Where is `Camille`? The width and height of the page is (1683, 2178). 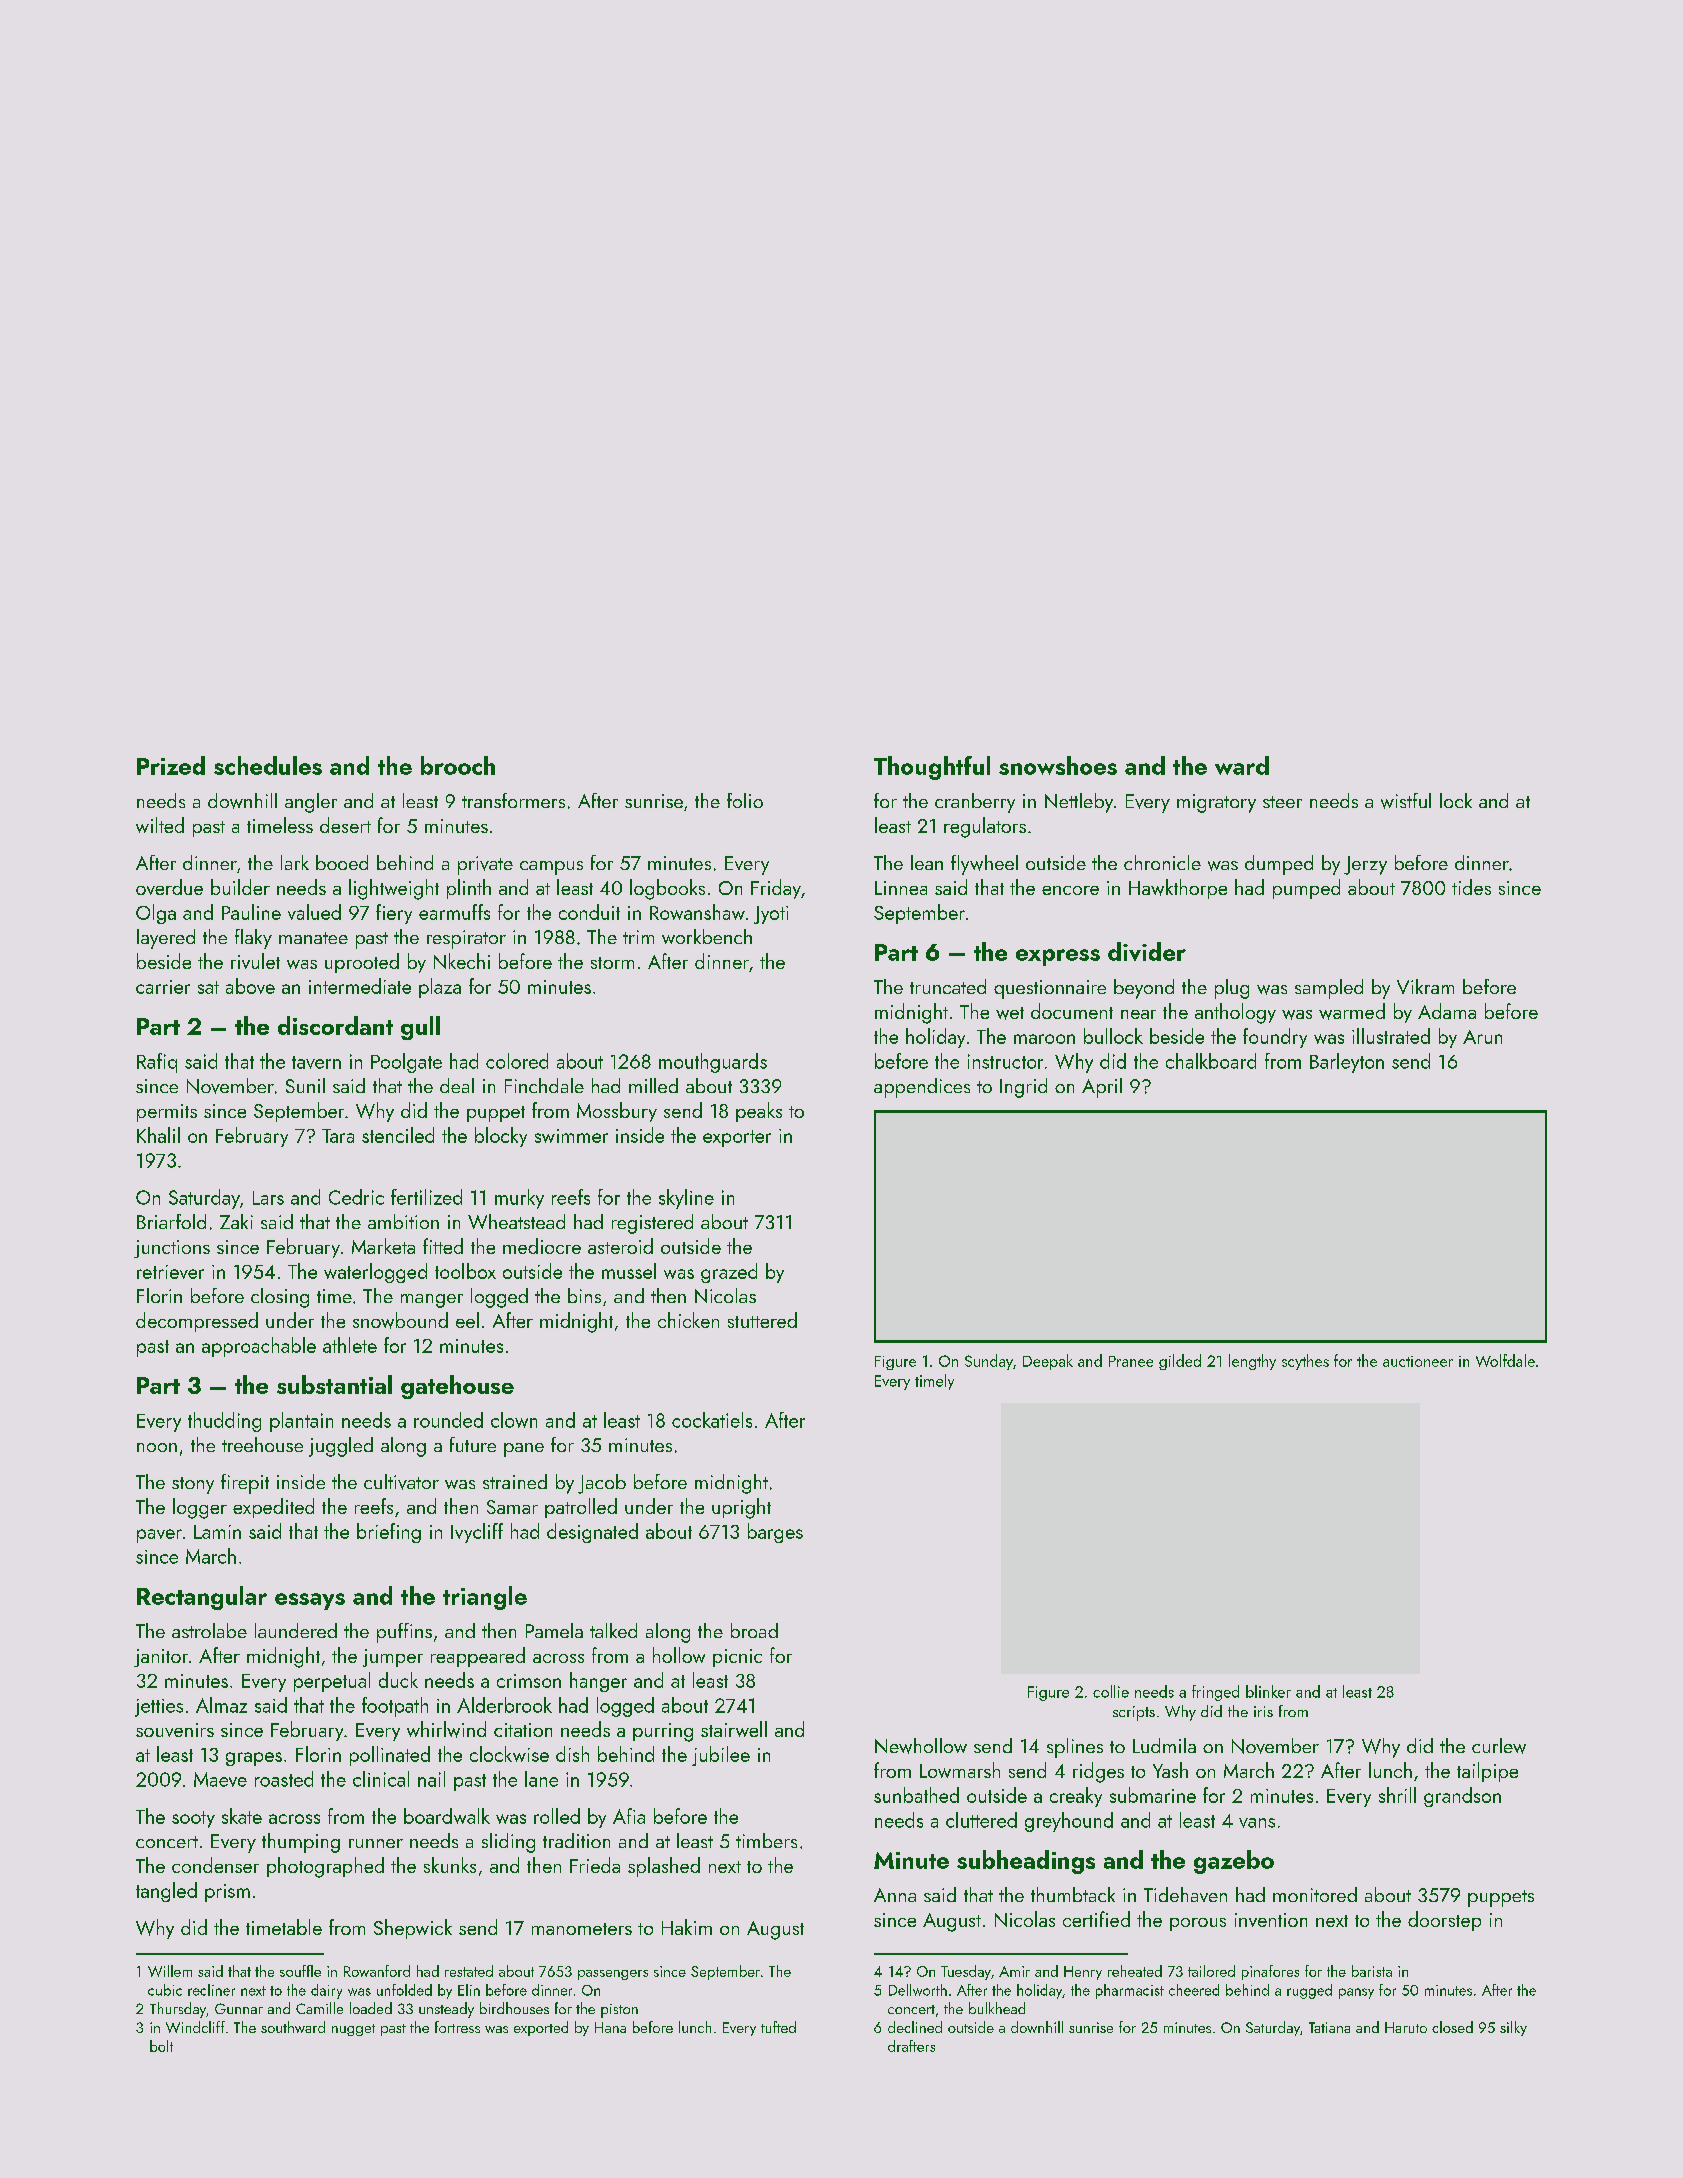 Camille is located at coordinates (319, 2008).
